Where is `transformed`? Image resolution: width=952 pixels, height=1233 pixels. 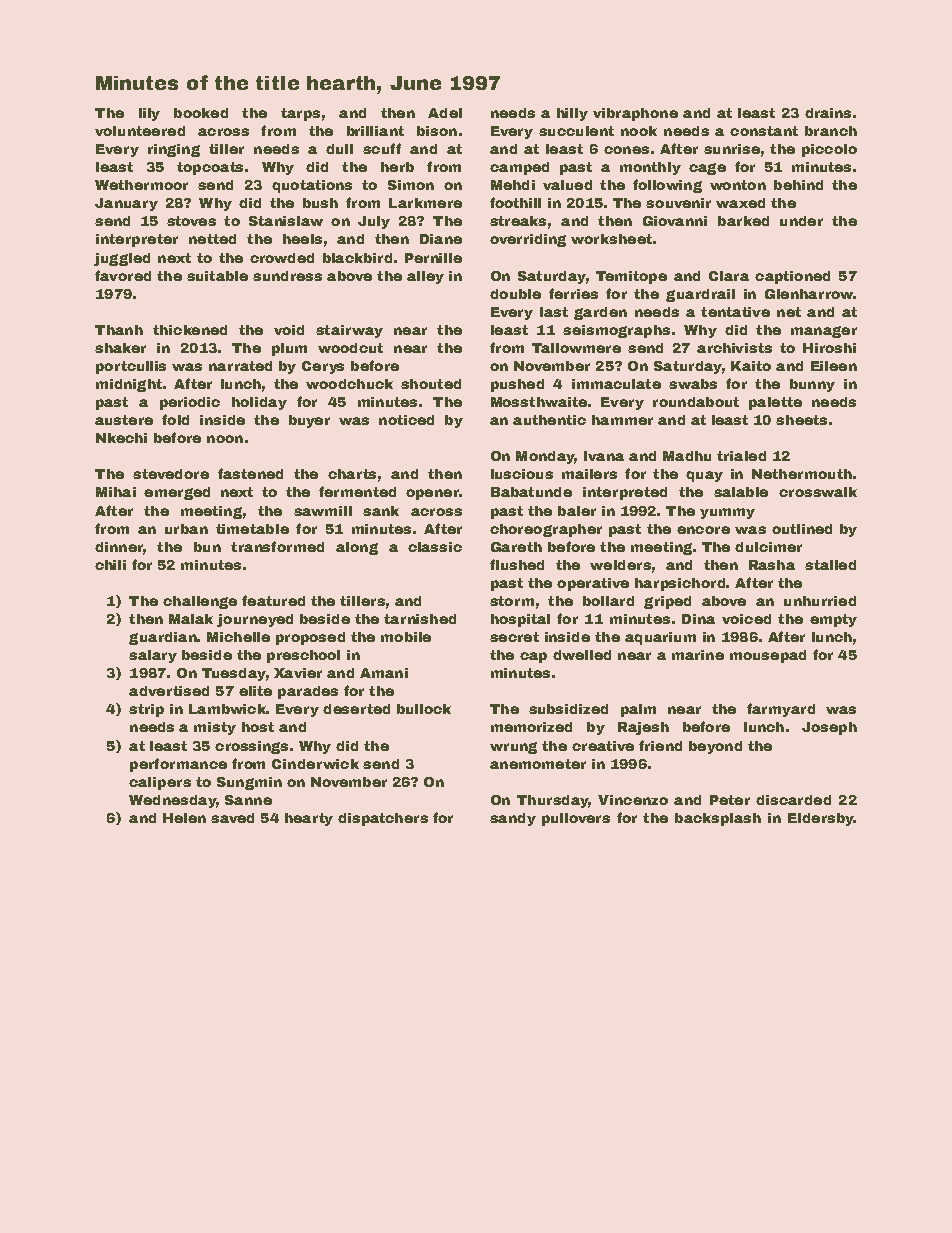
transformed is located at coordinates (277, 546).
